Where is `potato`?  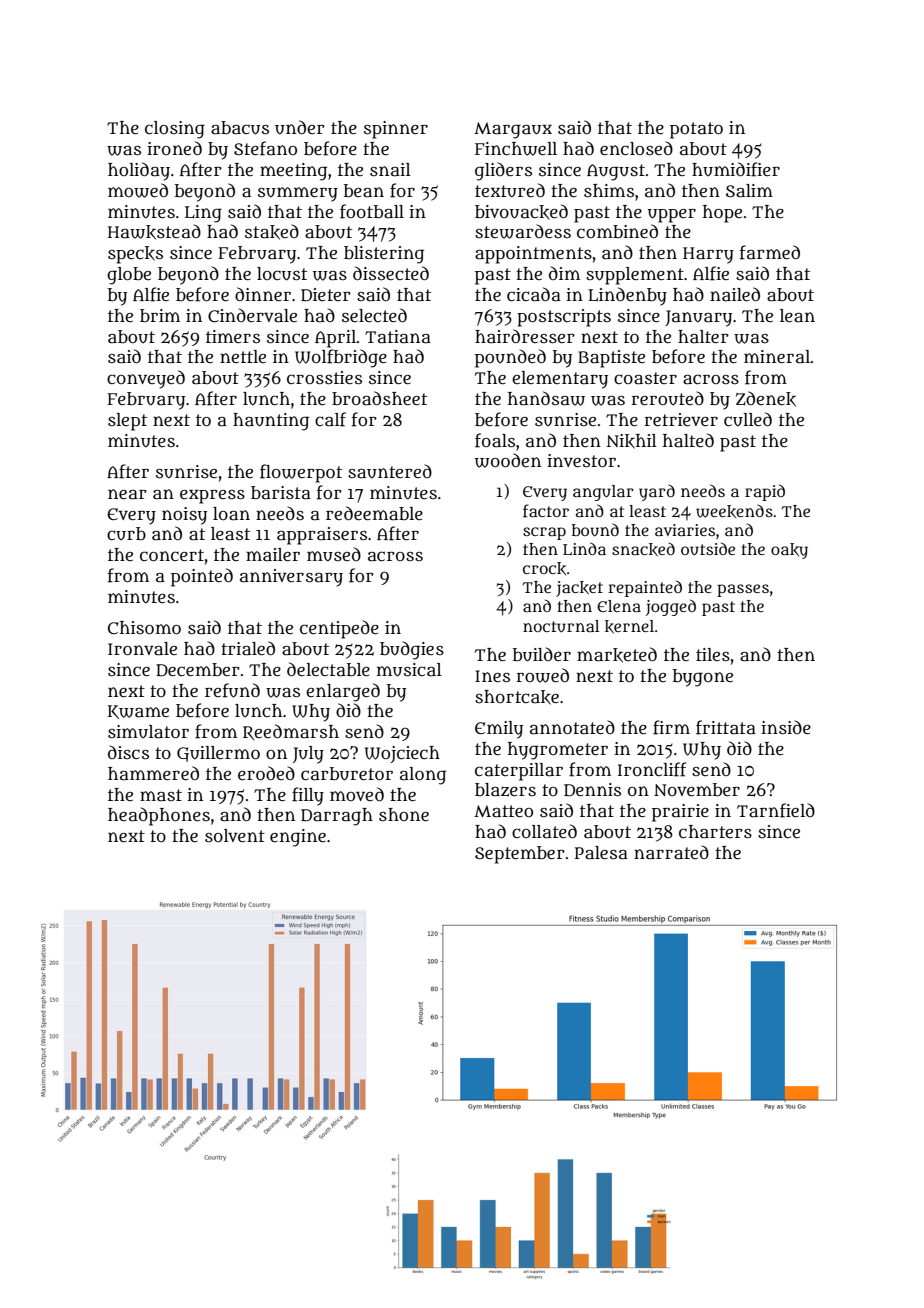
potato is located at coordinates (696, 130).
